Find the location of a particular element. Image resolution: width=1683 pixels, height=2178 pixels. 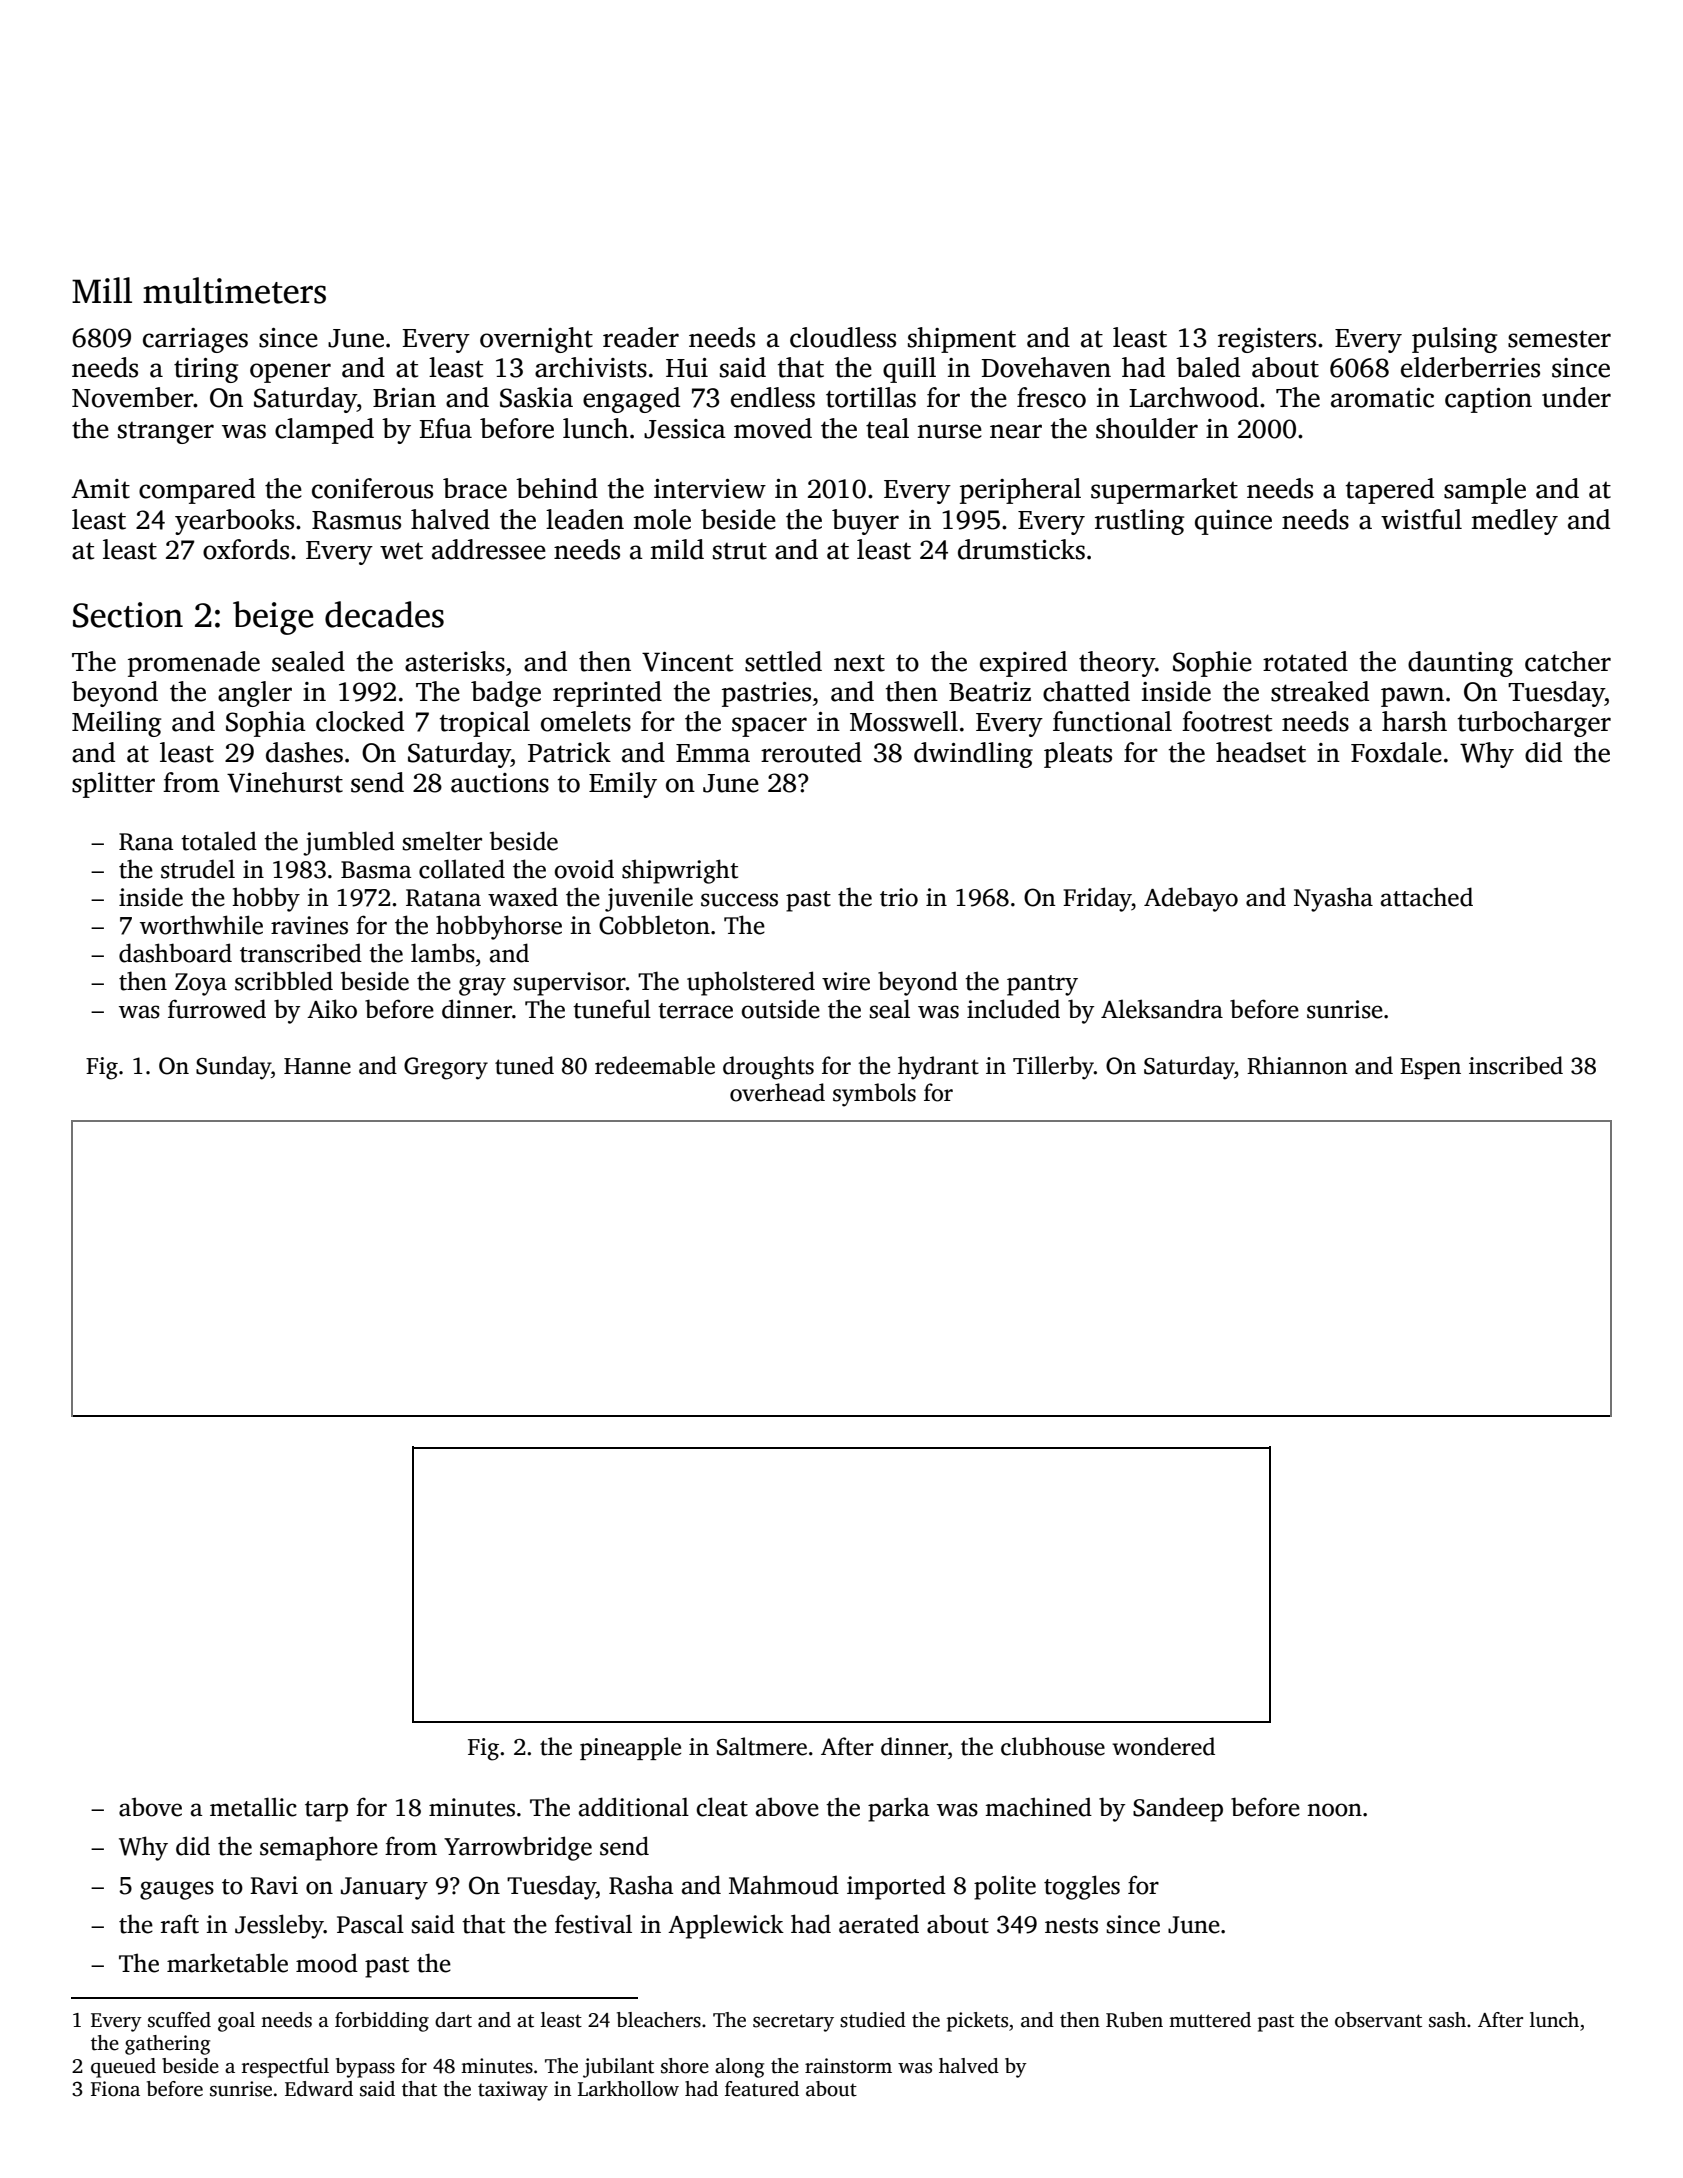

trio is located at coordinates (899, 897).
